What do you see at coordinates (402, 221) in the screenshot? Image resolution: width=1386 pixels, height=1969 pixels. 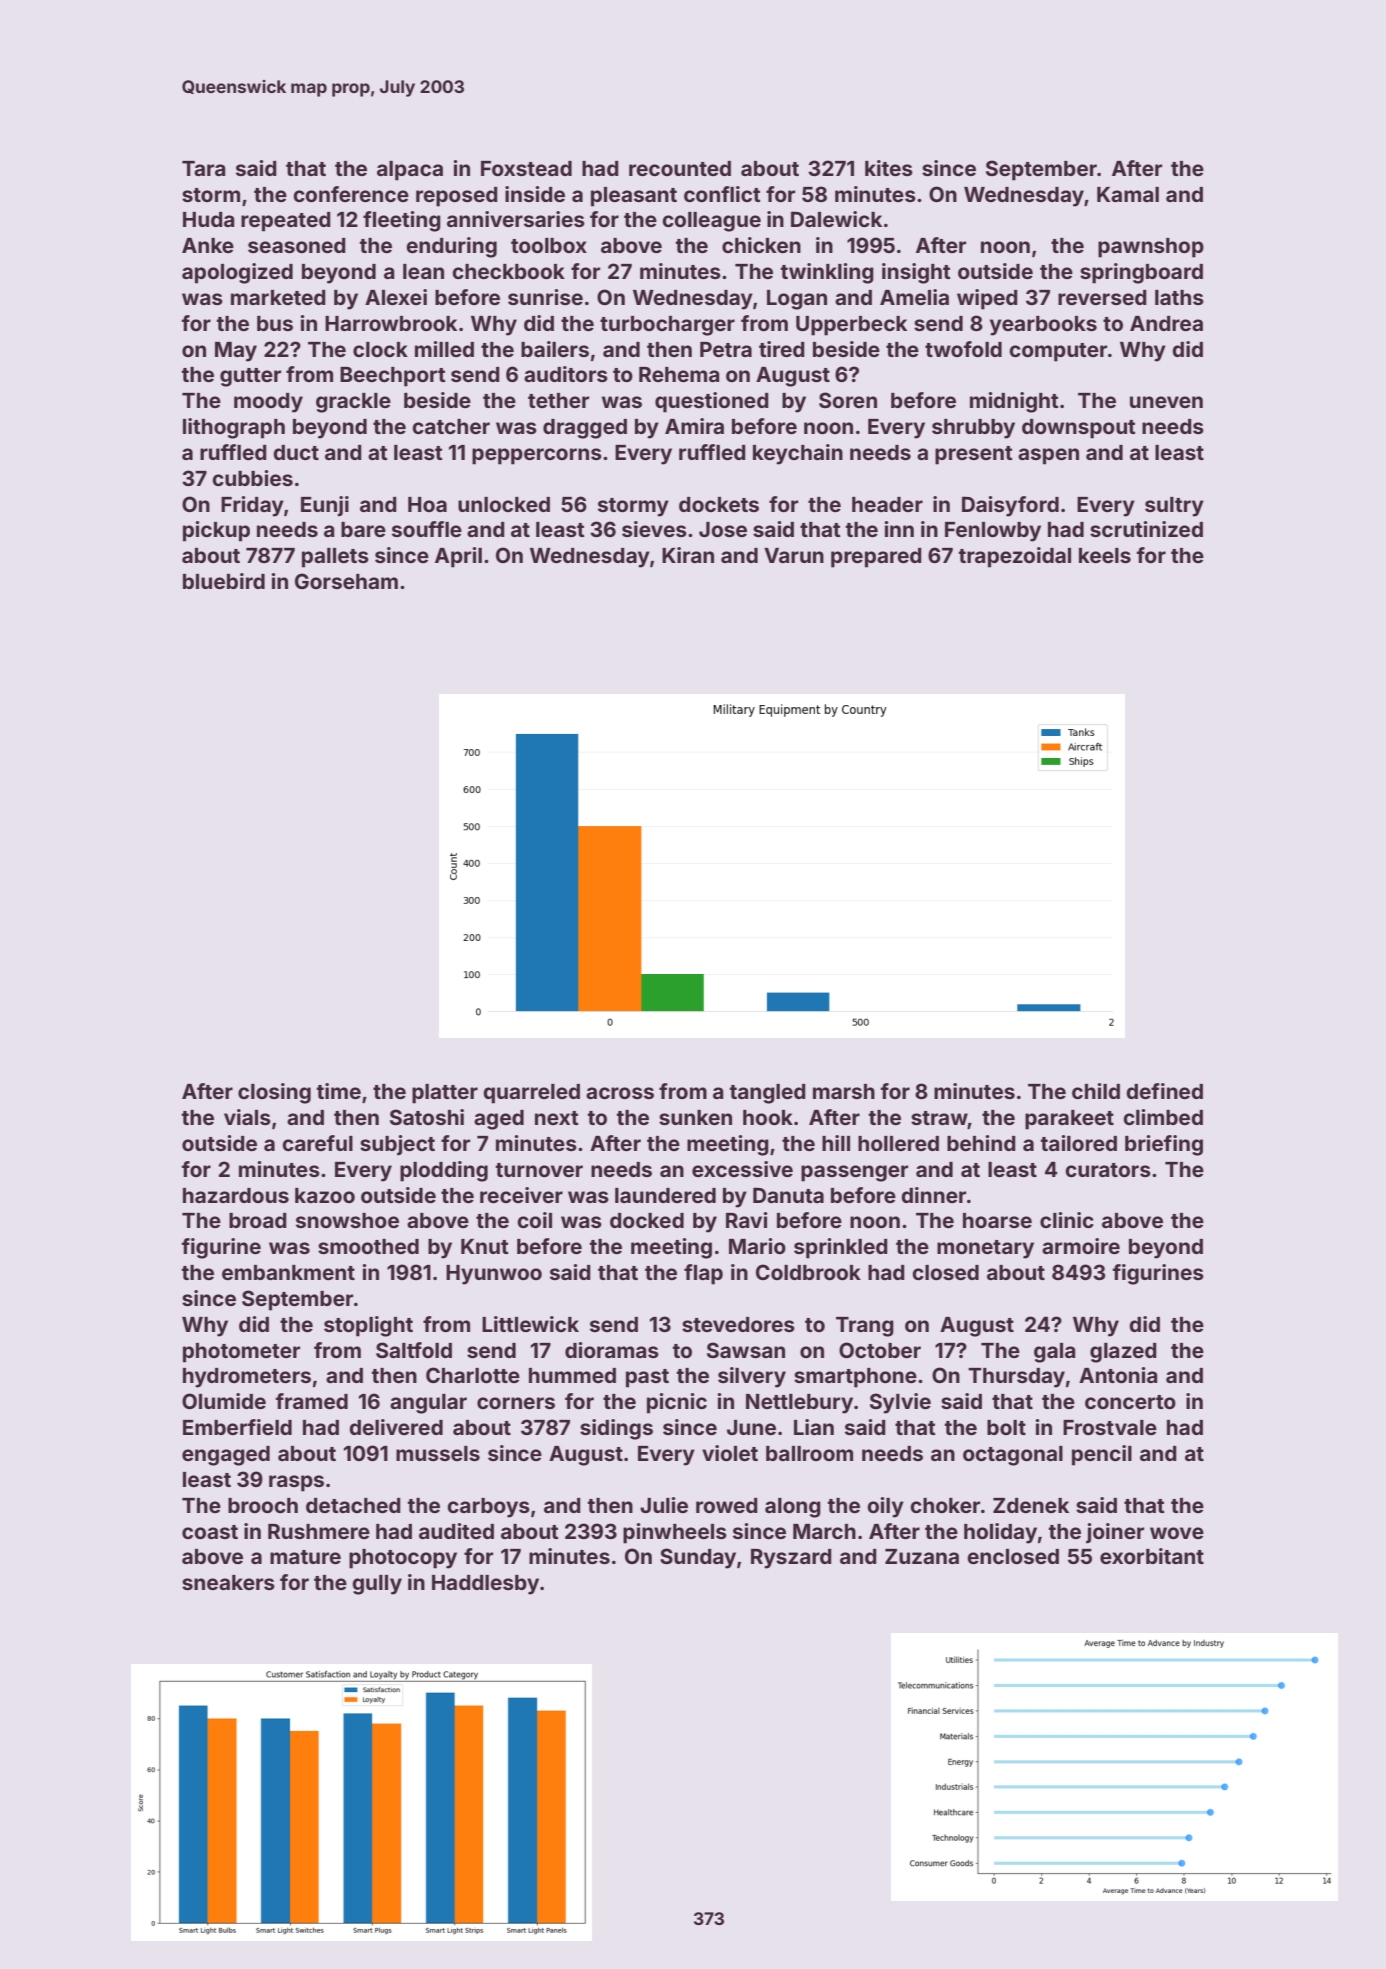 I see `fleeting` at bounding box center [402, 221].
